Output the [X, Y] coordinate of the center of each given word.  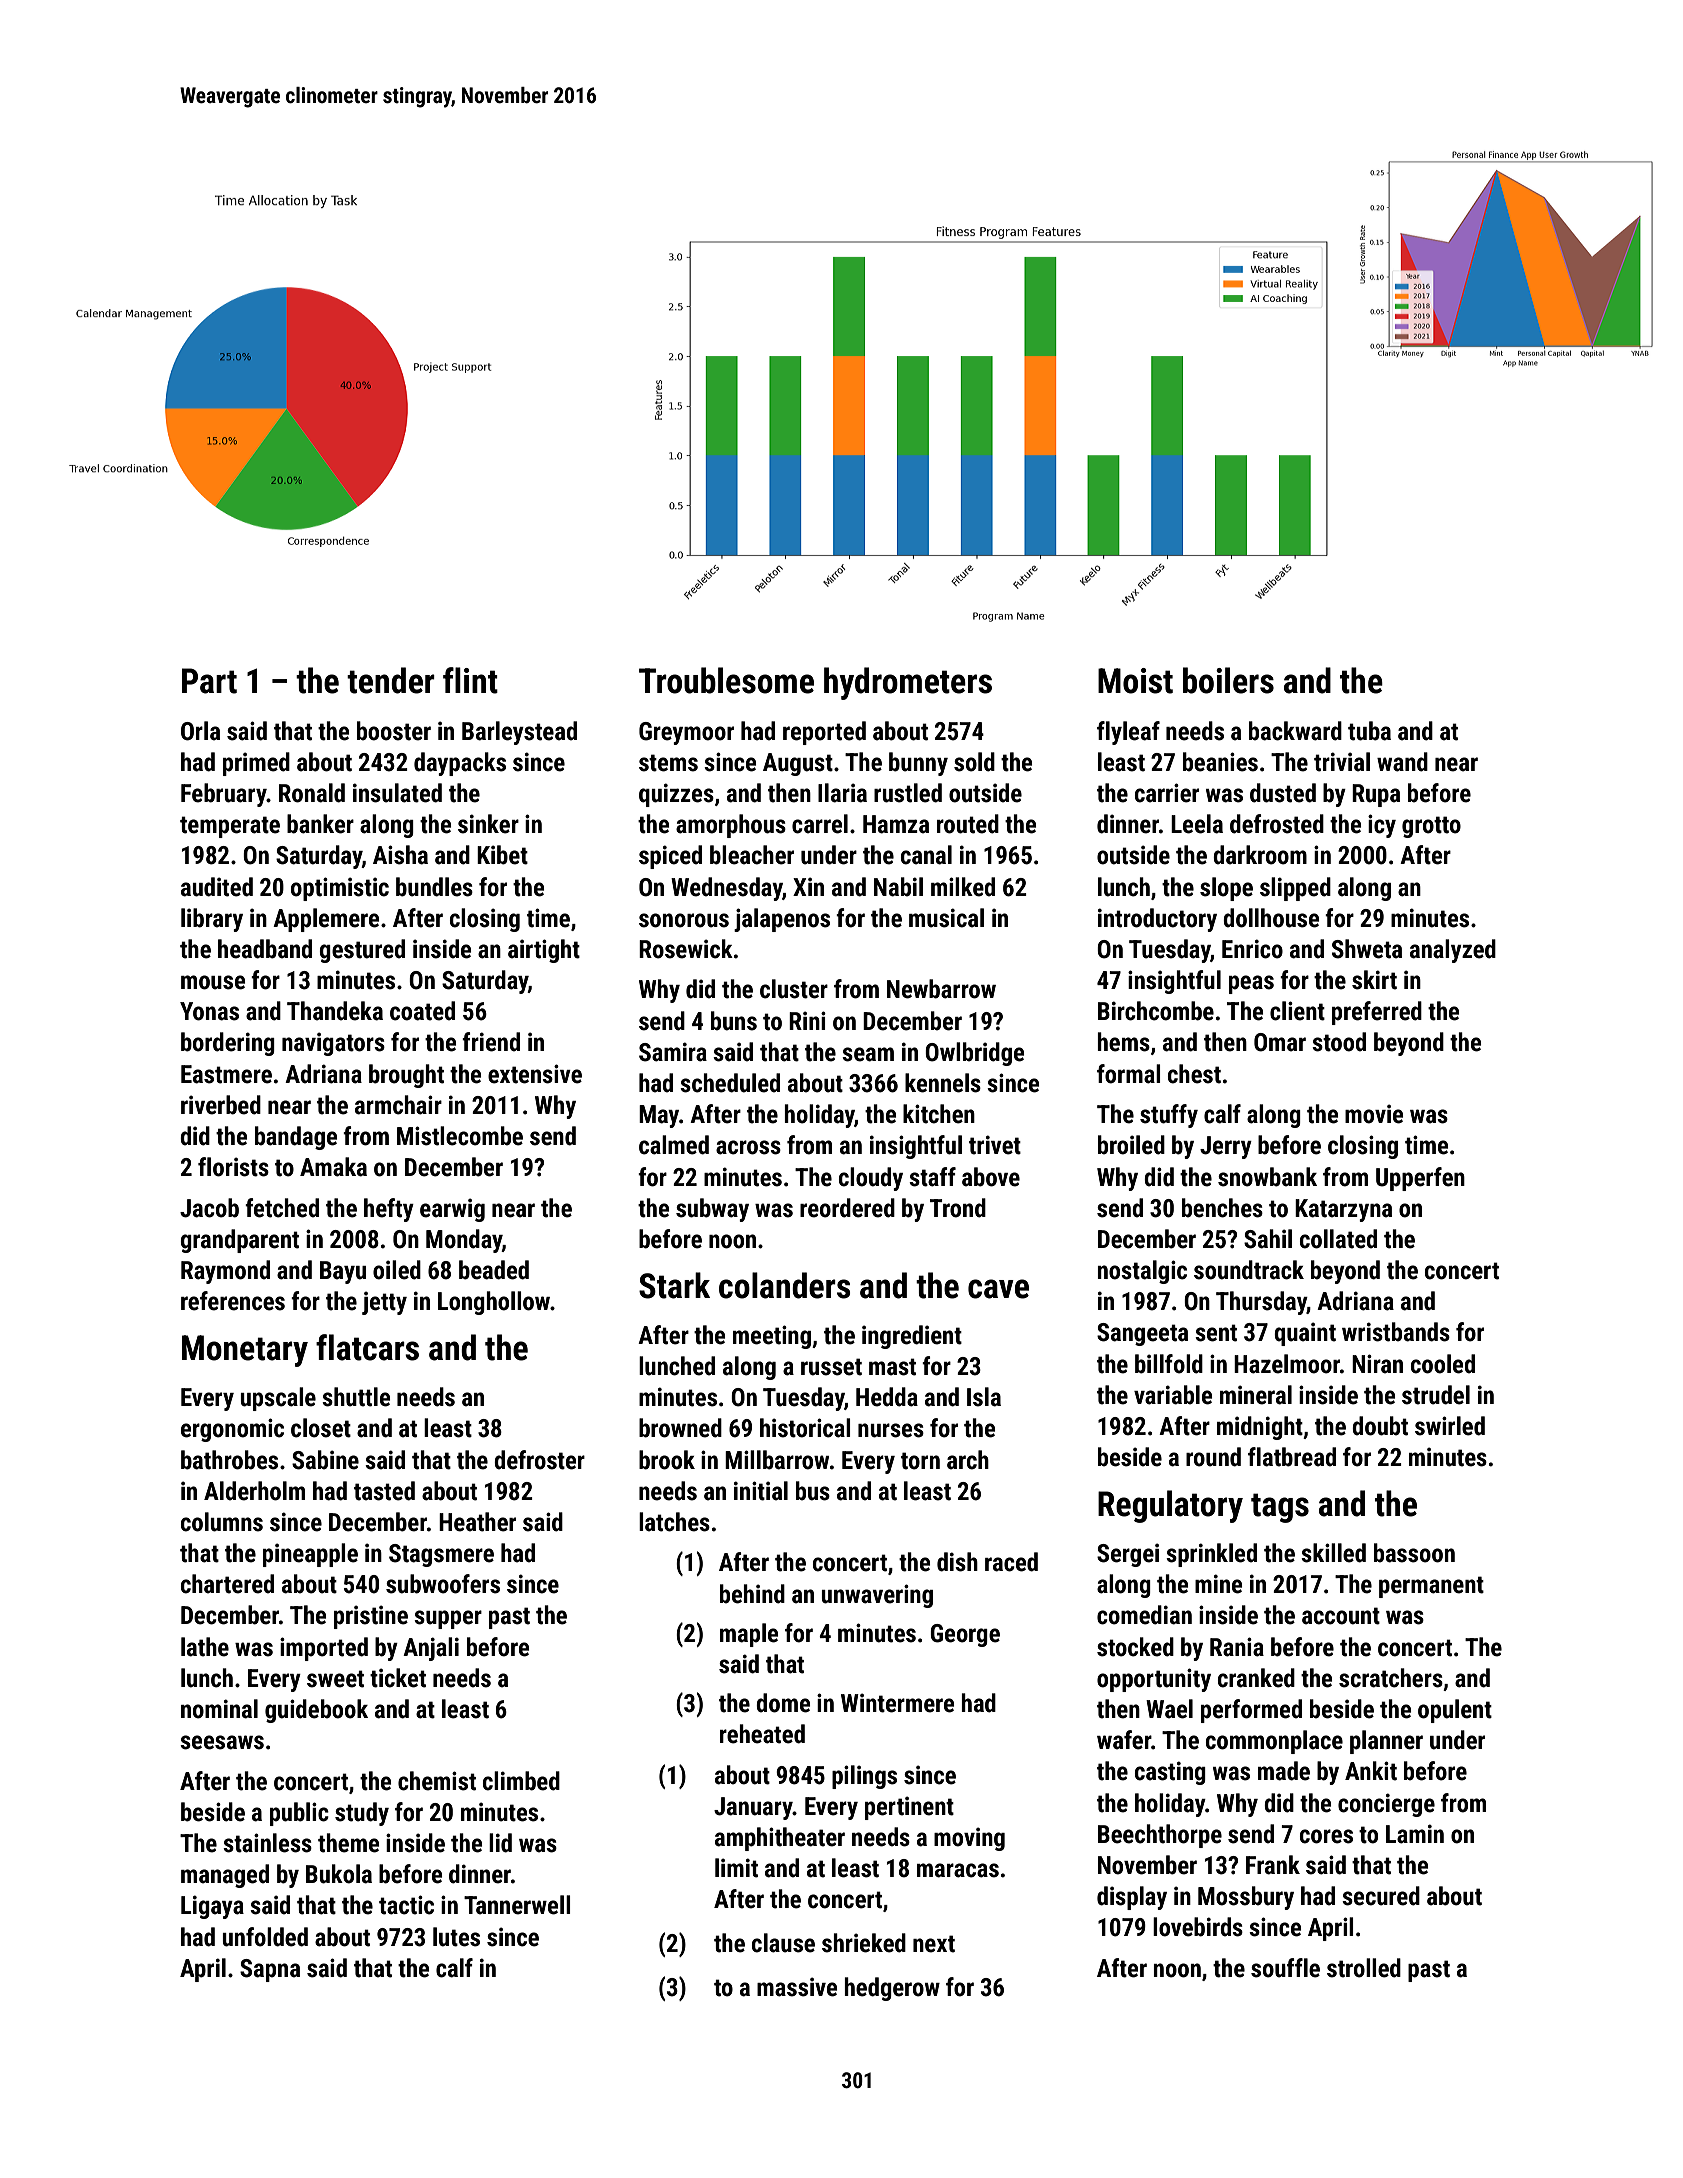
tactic [406, 1905]
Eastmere [226, 1074]
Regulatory [1170, 1506]
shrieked [864, 1943]
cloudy [871, 1179]
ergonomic [232, 1430]
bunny [918, 764]
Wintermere [897, 1703]
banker [320, 824]
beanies [1220, 762]
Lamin [1415, 1834]
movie [1374, 1114]
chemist [437, 1781]
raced [1011, 1562]
